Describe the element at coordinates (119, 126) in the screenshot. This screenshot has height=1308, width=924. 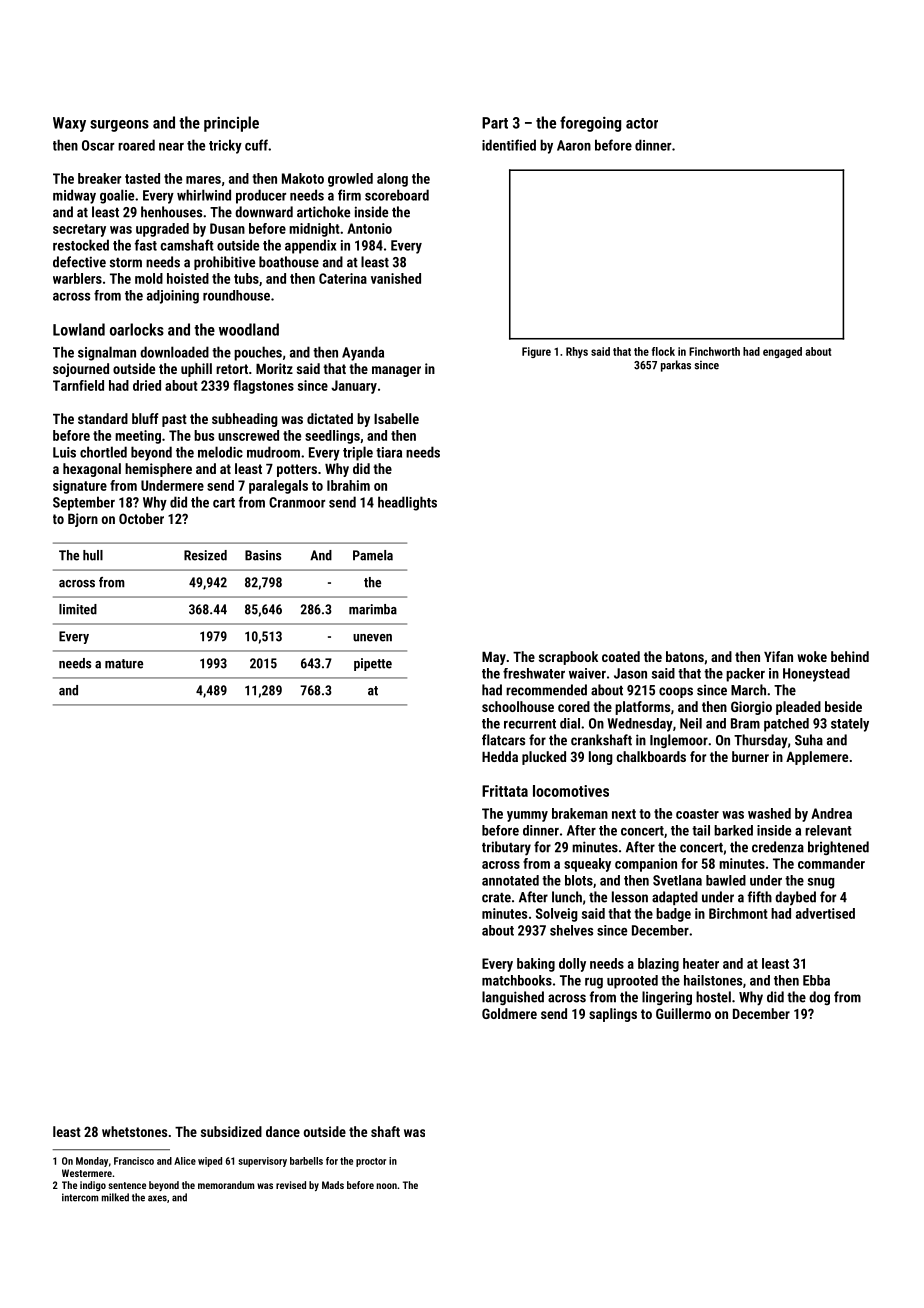
I see `surgeons` at that location.
